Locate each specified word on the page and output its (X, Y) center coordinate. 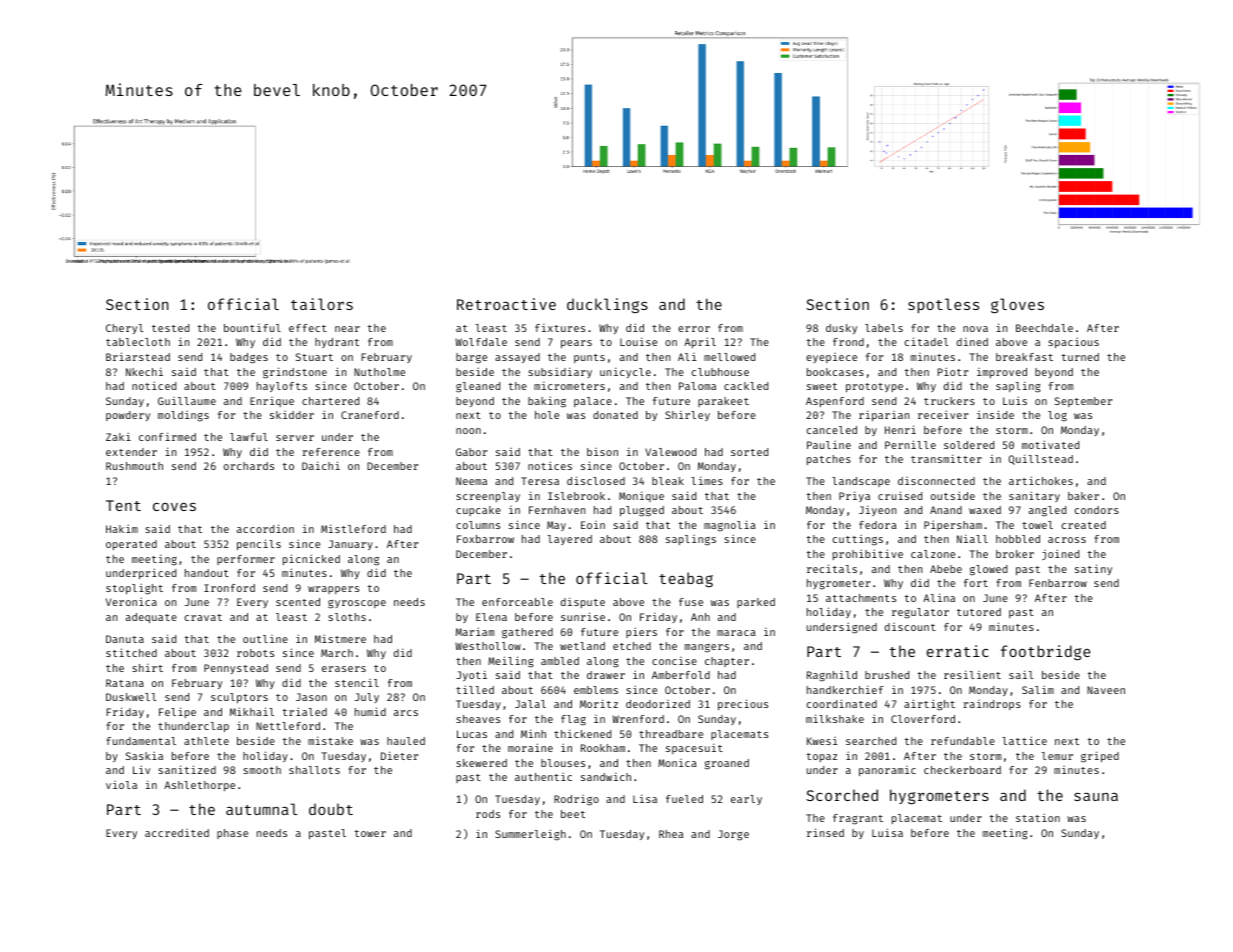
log (1057, 416)
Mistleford (353, 528)
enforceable (517, 602)
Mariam (475, 631)
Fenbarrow (1058, 583)
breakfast (1024, 357)
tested (170, 328)
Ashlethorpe (199, 786)
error (694, 329)
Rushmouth (134, 466)
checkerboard (962, 770)
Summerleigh (530, 835)
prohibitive (868, 554)
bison (602, 452)
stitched (131, 652)
